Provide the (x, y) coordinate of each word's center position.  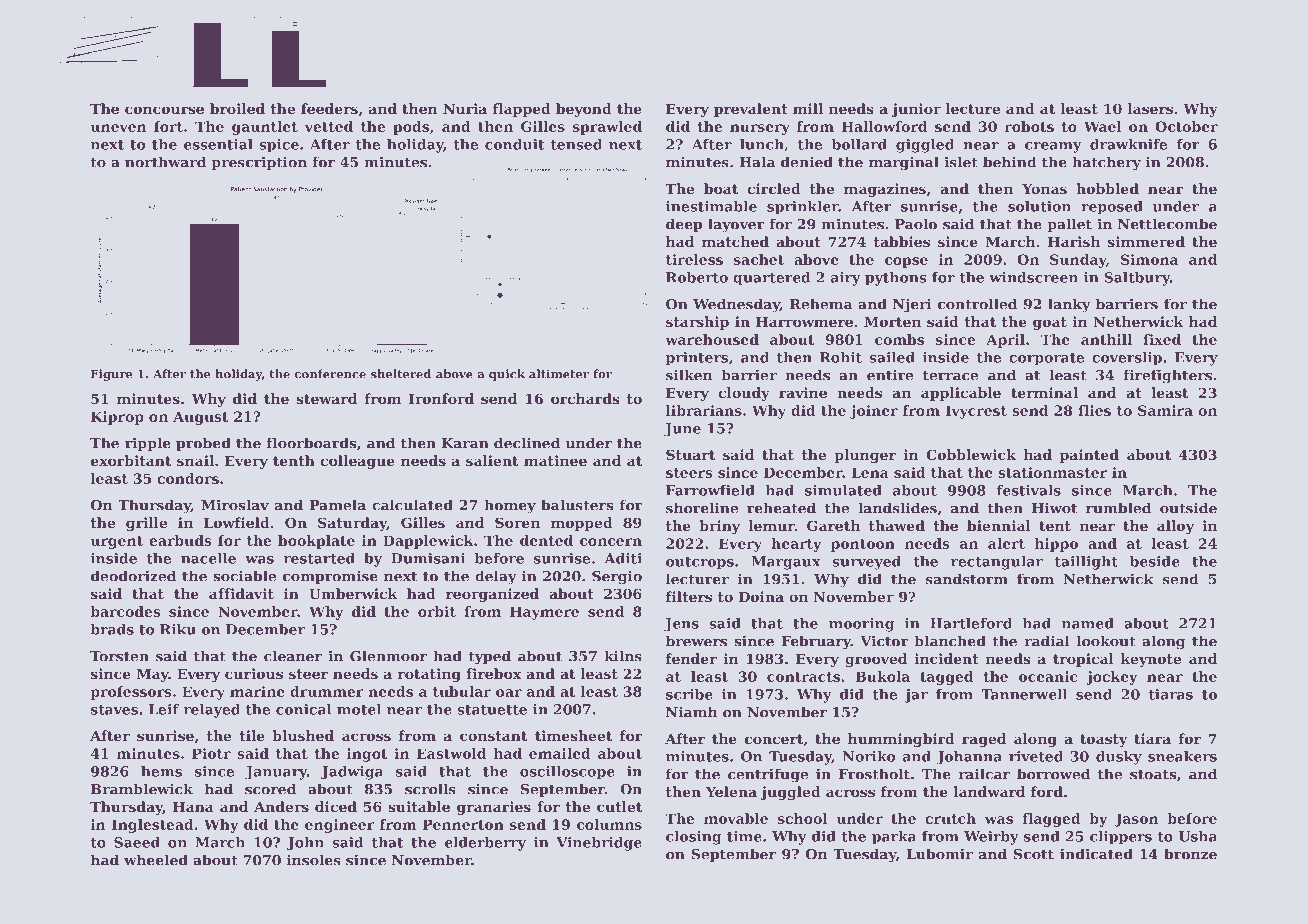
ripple (148, 444)
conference (330, 374)
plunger (865, 456)
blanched (950, 641)
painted (1089, 456)
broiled (237, 108)
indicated (1096, 854)
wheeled (156, 860)
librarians (704, 410)
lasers (1150, 108)
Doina (761, 596)
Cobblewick (971, 454)
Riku (178, 629)
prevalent (751, 110)
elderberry (485, 844)
